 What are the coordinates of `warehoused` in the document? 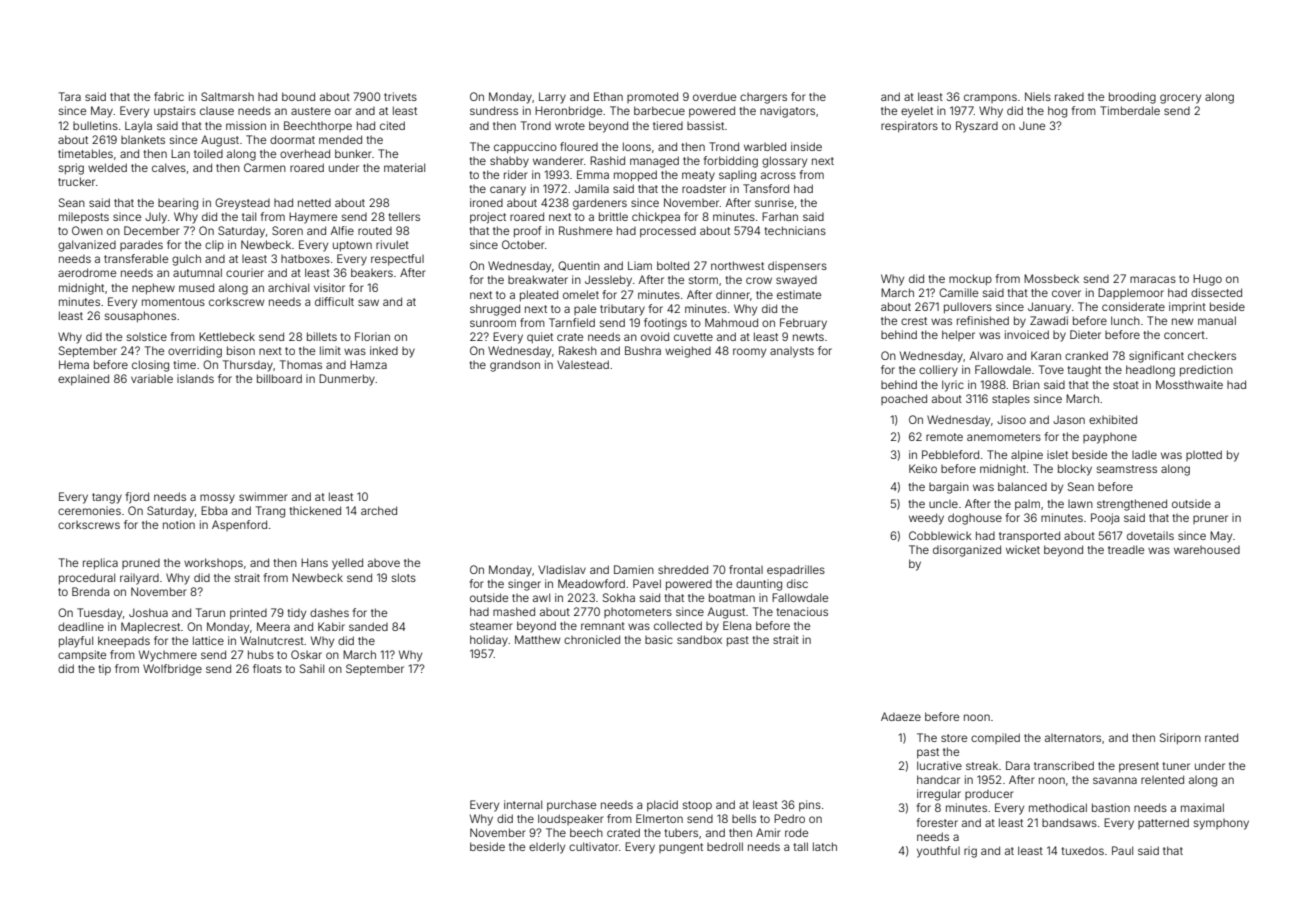 It's located at (1207, 550).
